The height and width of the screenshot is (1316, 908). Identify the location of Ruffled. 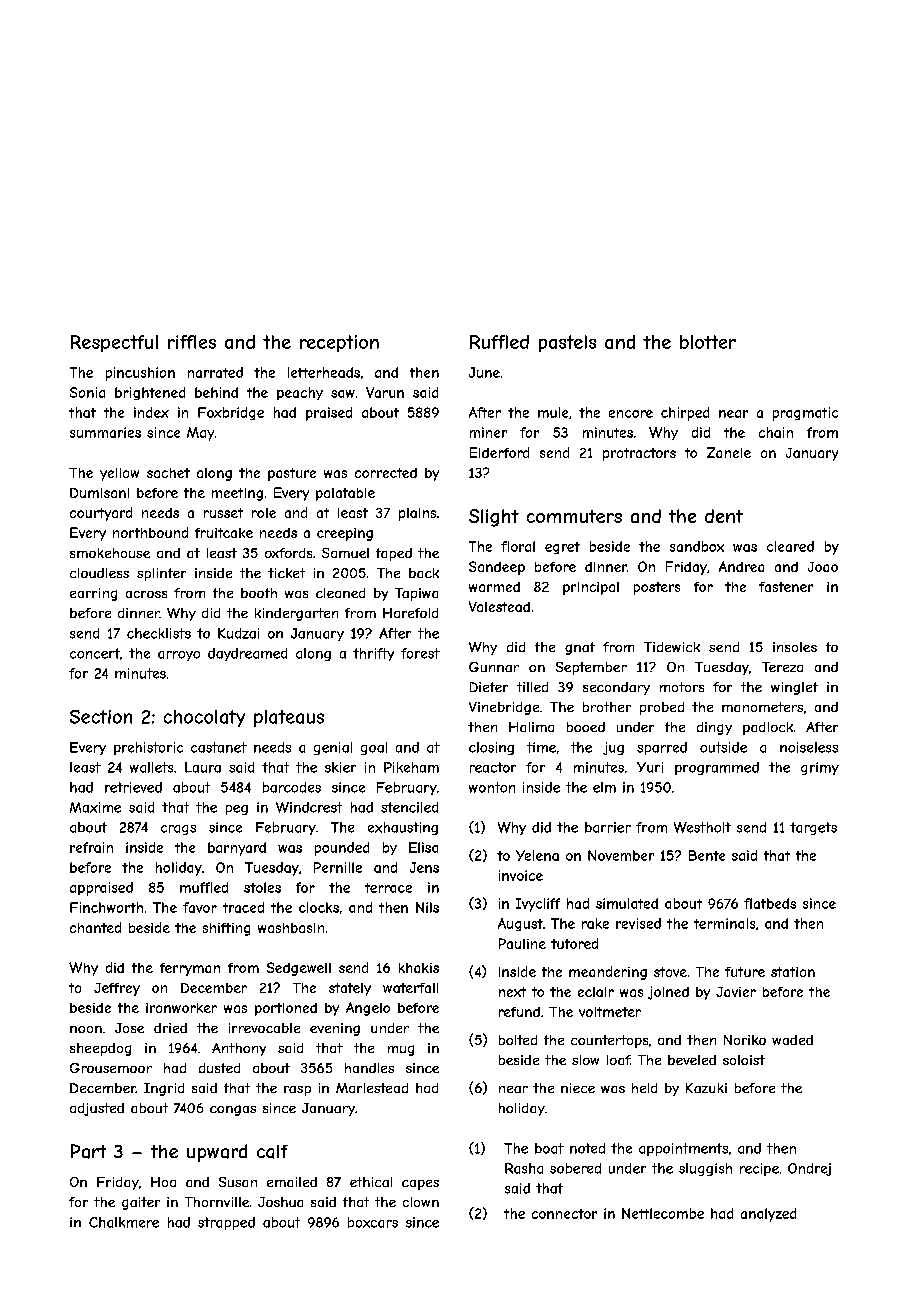
(499, 342).
